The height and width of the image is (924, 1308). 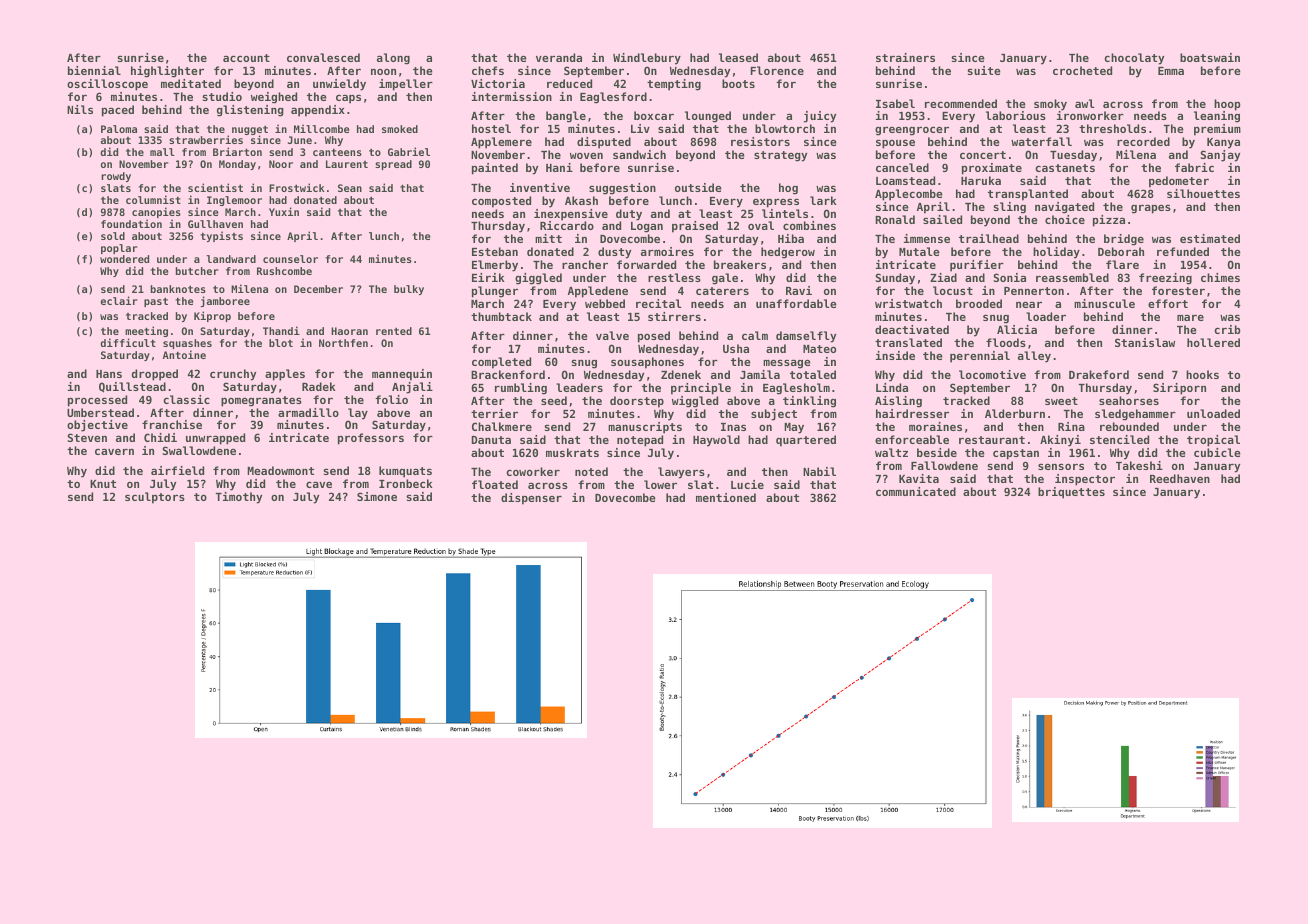 What do you see at coordinates (912, 439) in the image?
I see `enforceable` at bounding box center [912, 439].
